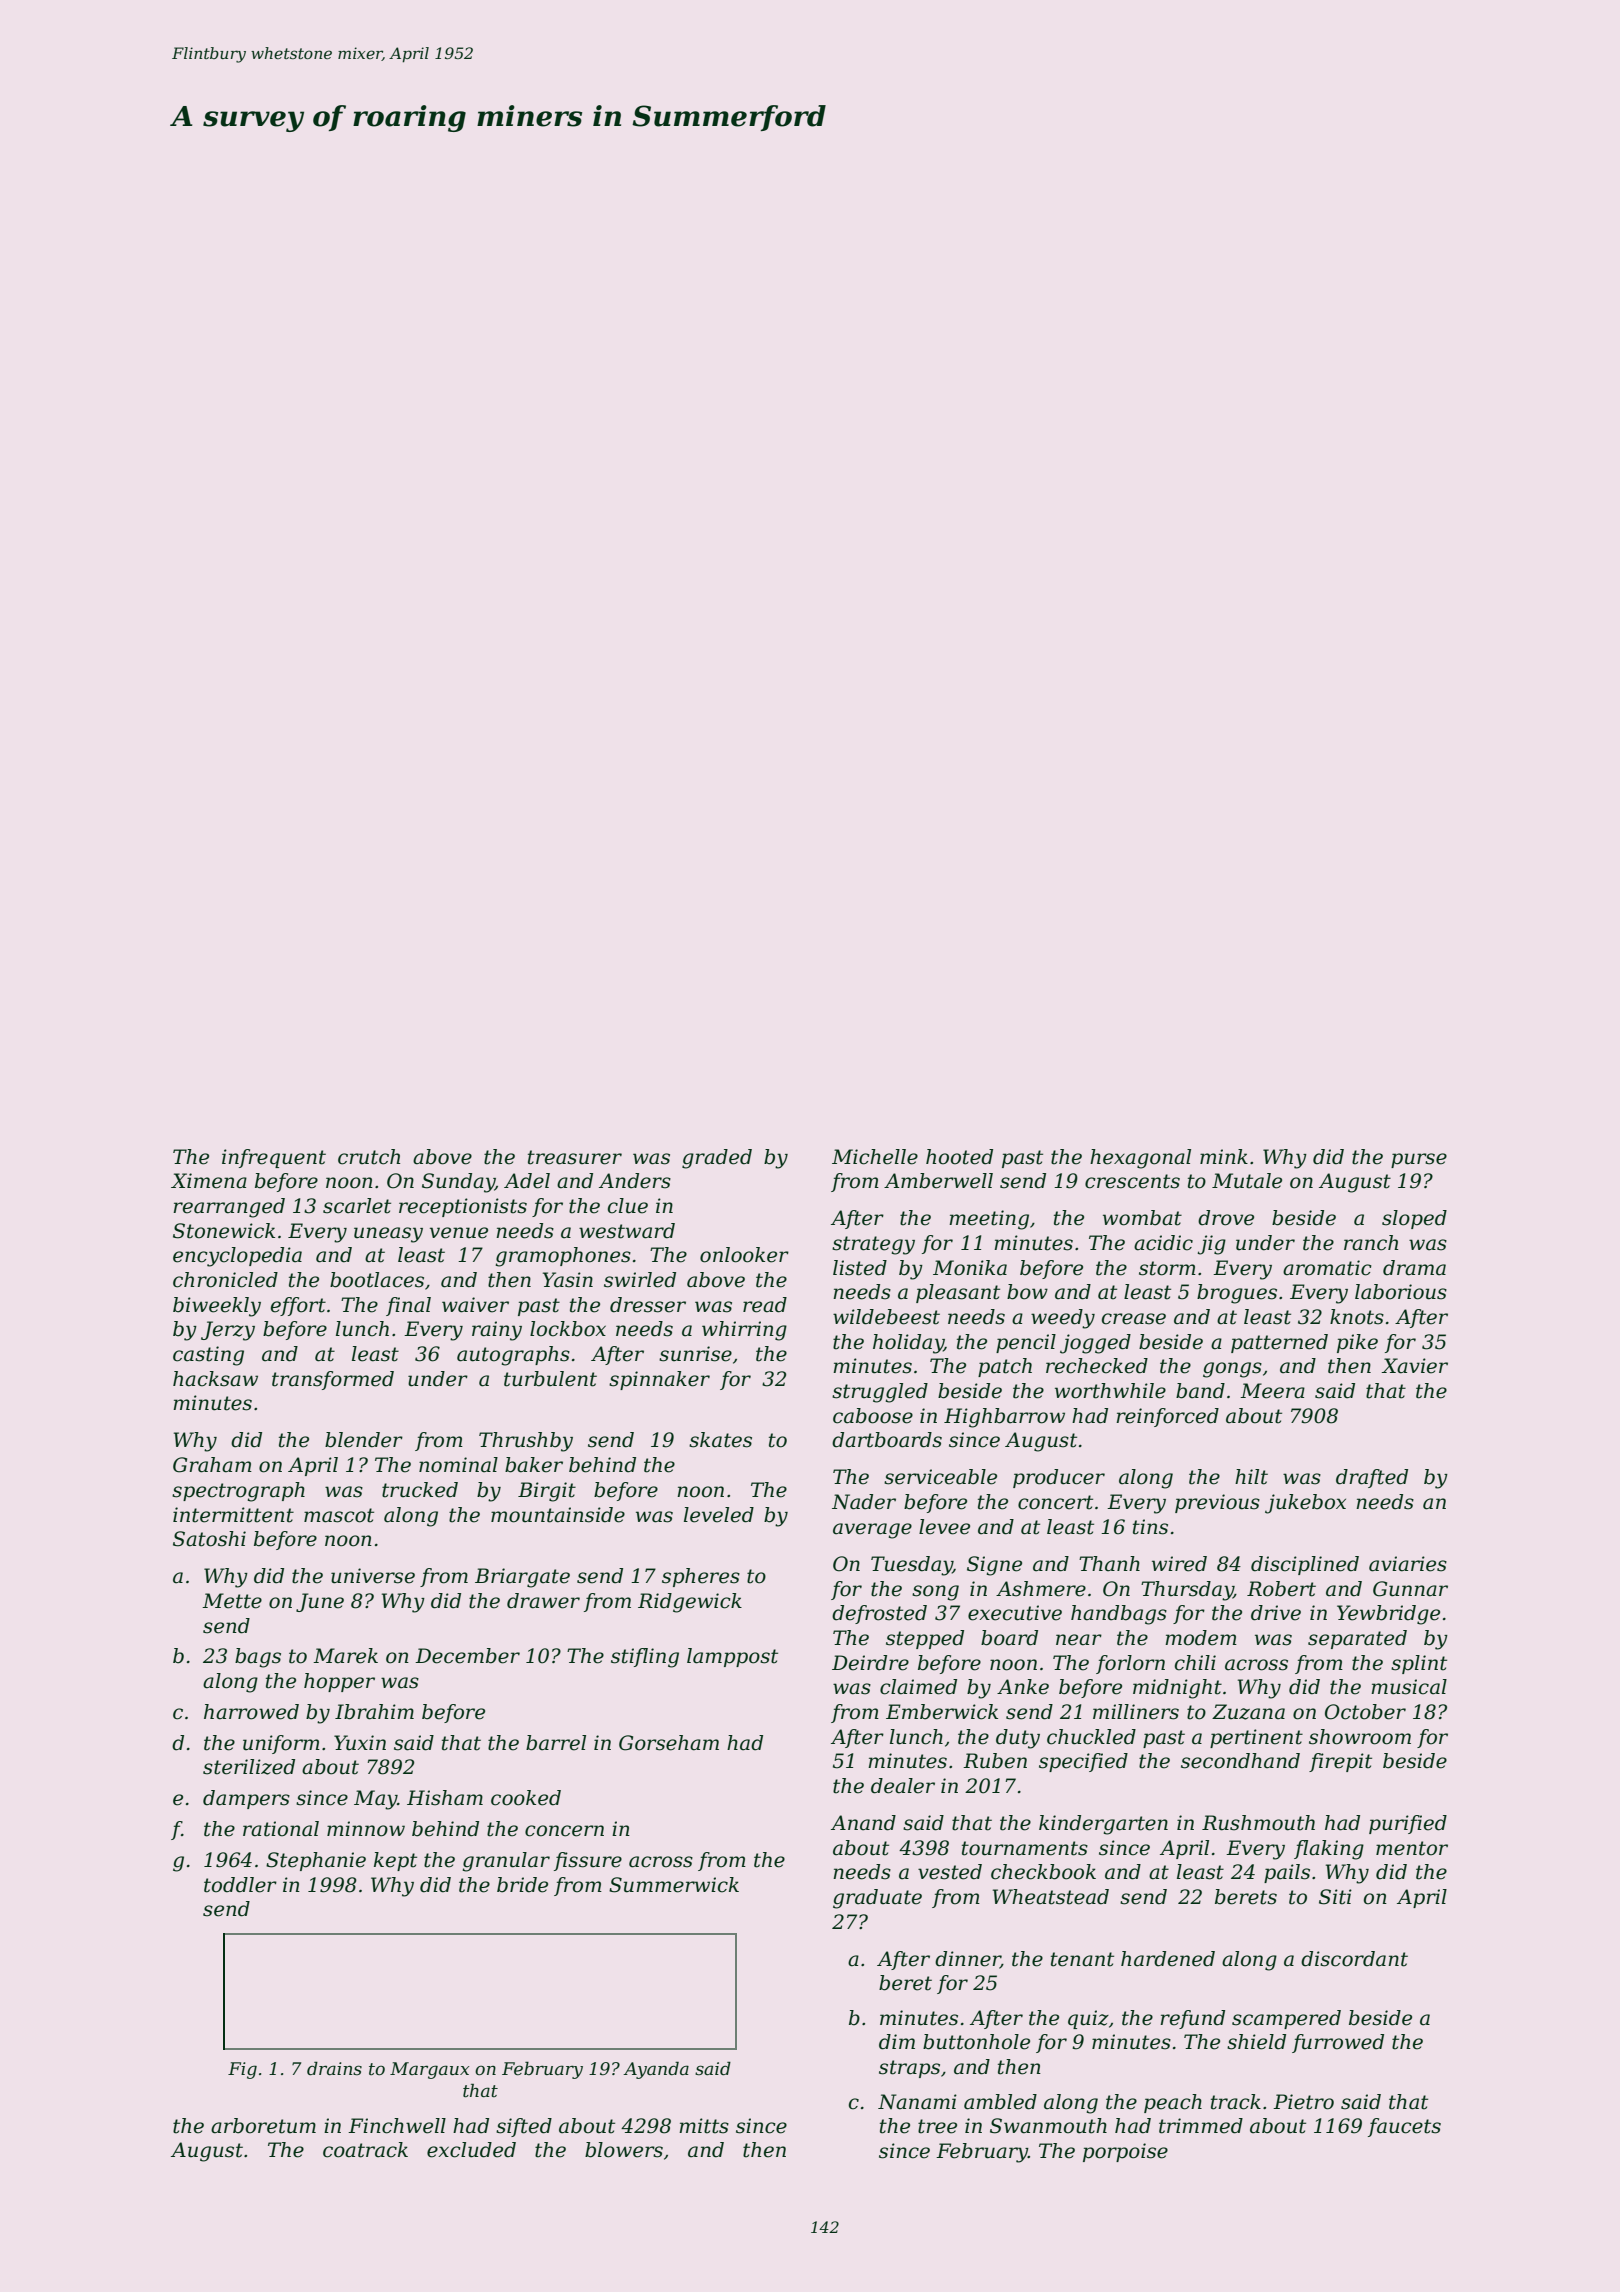  I want to click on Ridgewick, so click(690, 1603).
